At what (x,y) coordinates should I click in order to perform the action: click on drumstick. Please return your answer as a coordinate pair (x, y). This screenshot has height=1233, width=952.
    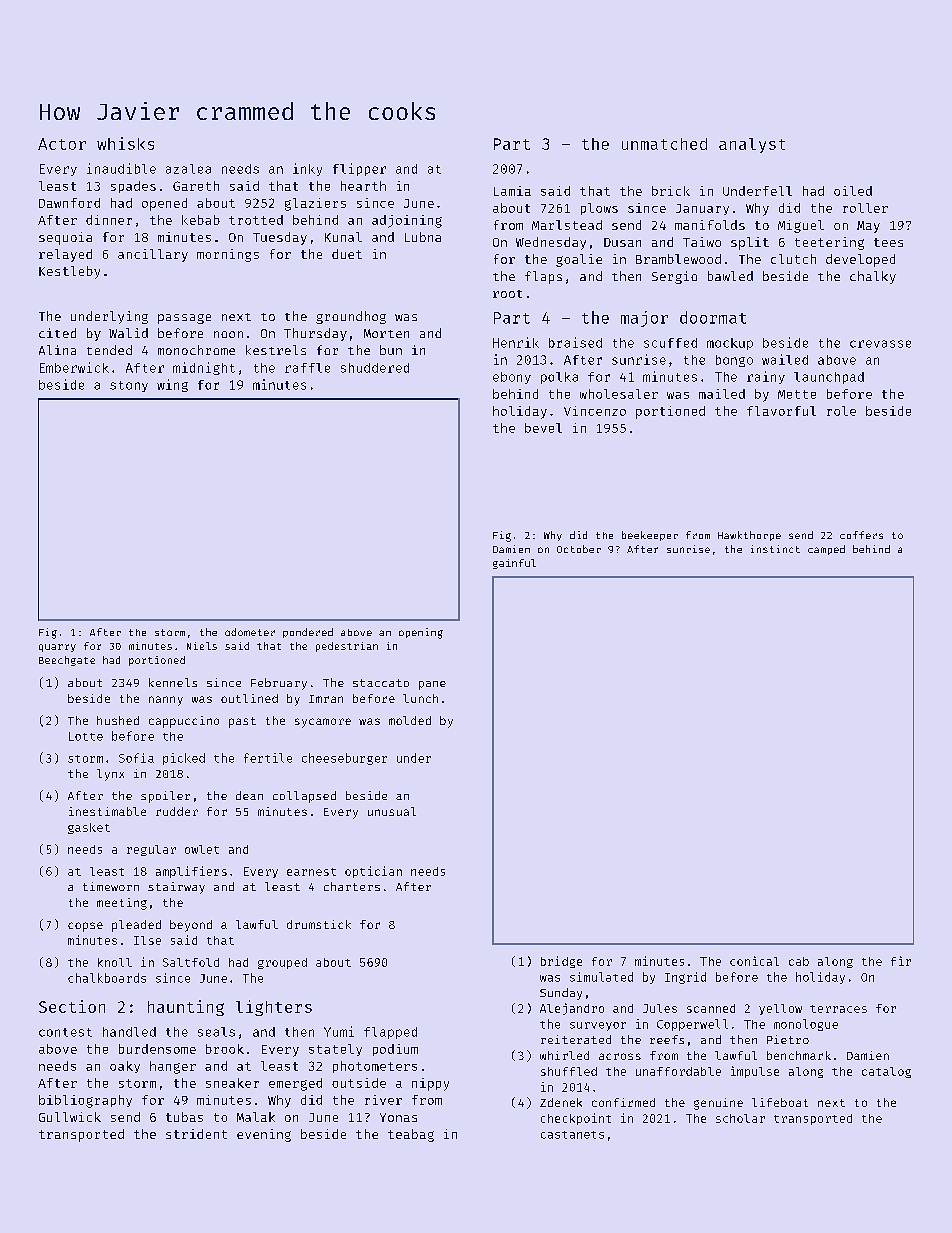
    Looking at the image, I should click on (319, 924).
